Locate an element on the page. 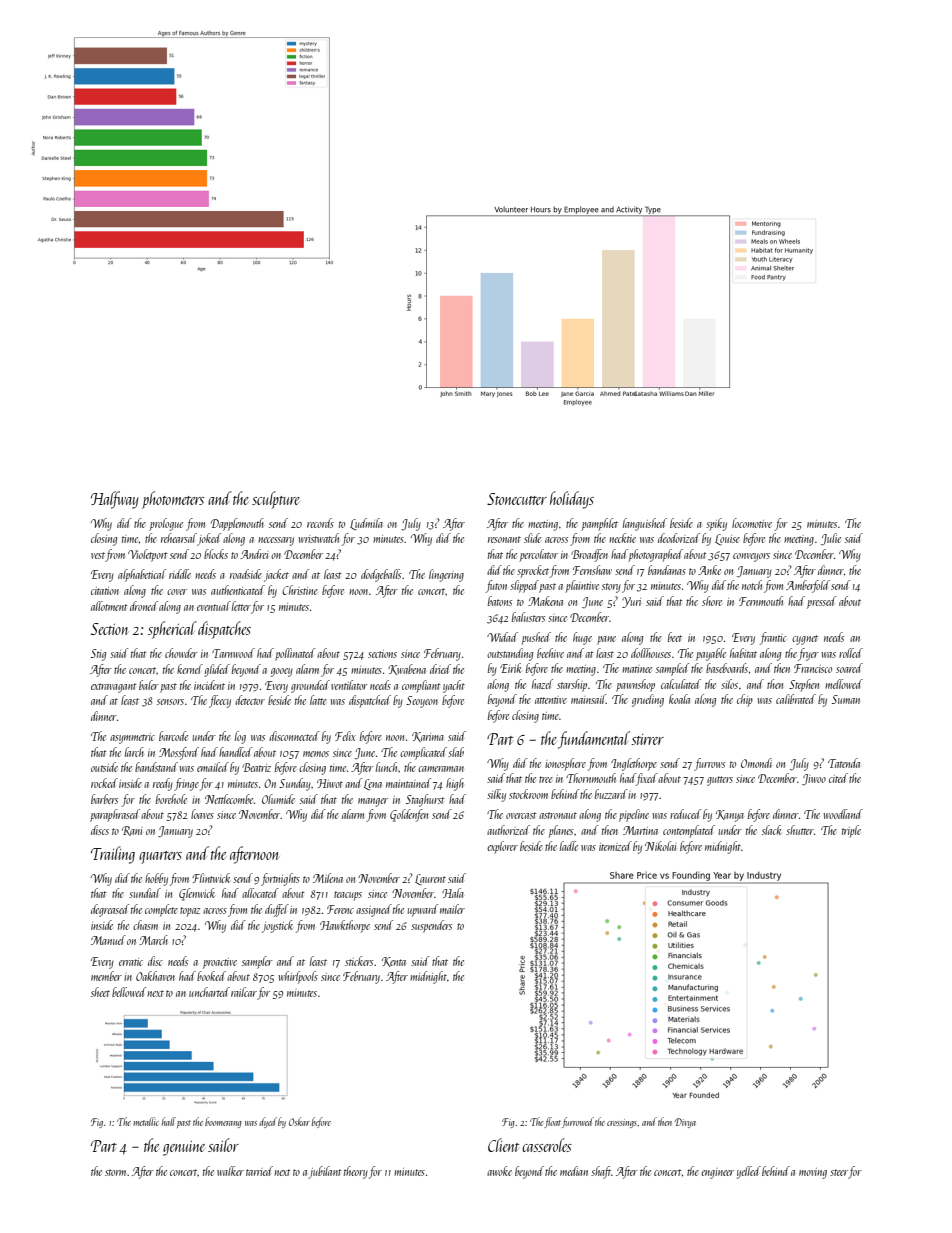 The height and width of the document is (1233, 952). Staghurst is located at coordinates (425, 800).
